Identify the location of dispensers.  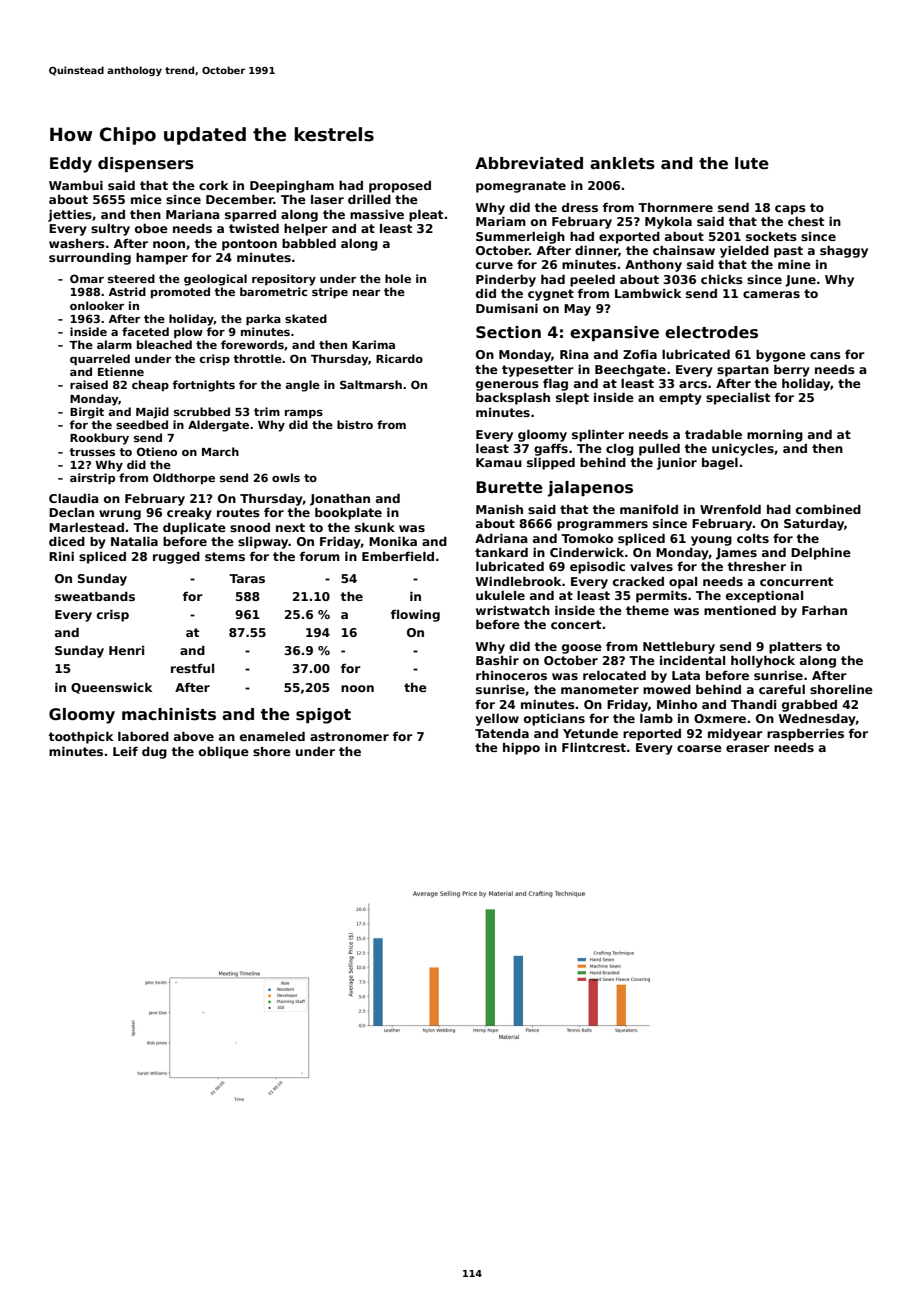
(146, 164).
